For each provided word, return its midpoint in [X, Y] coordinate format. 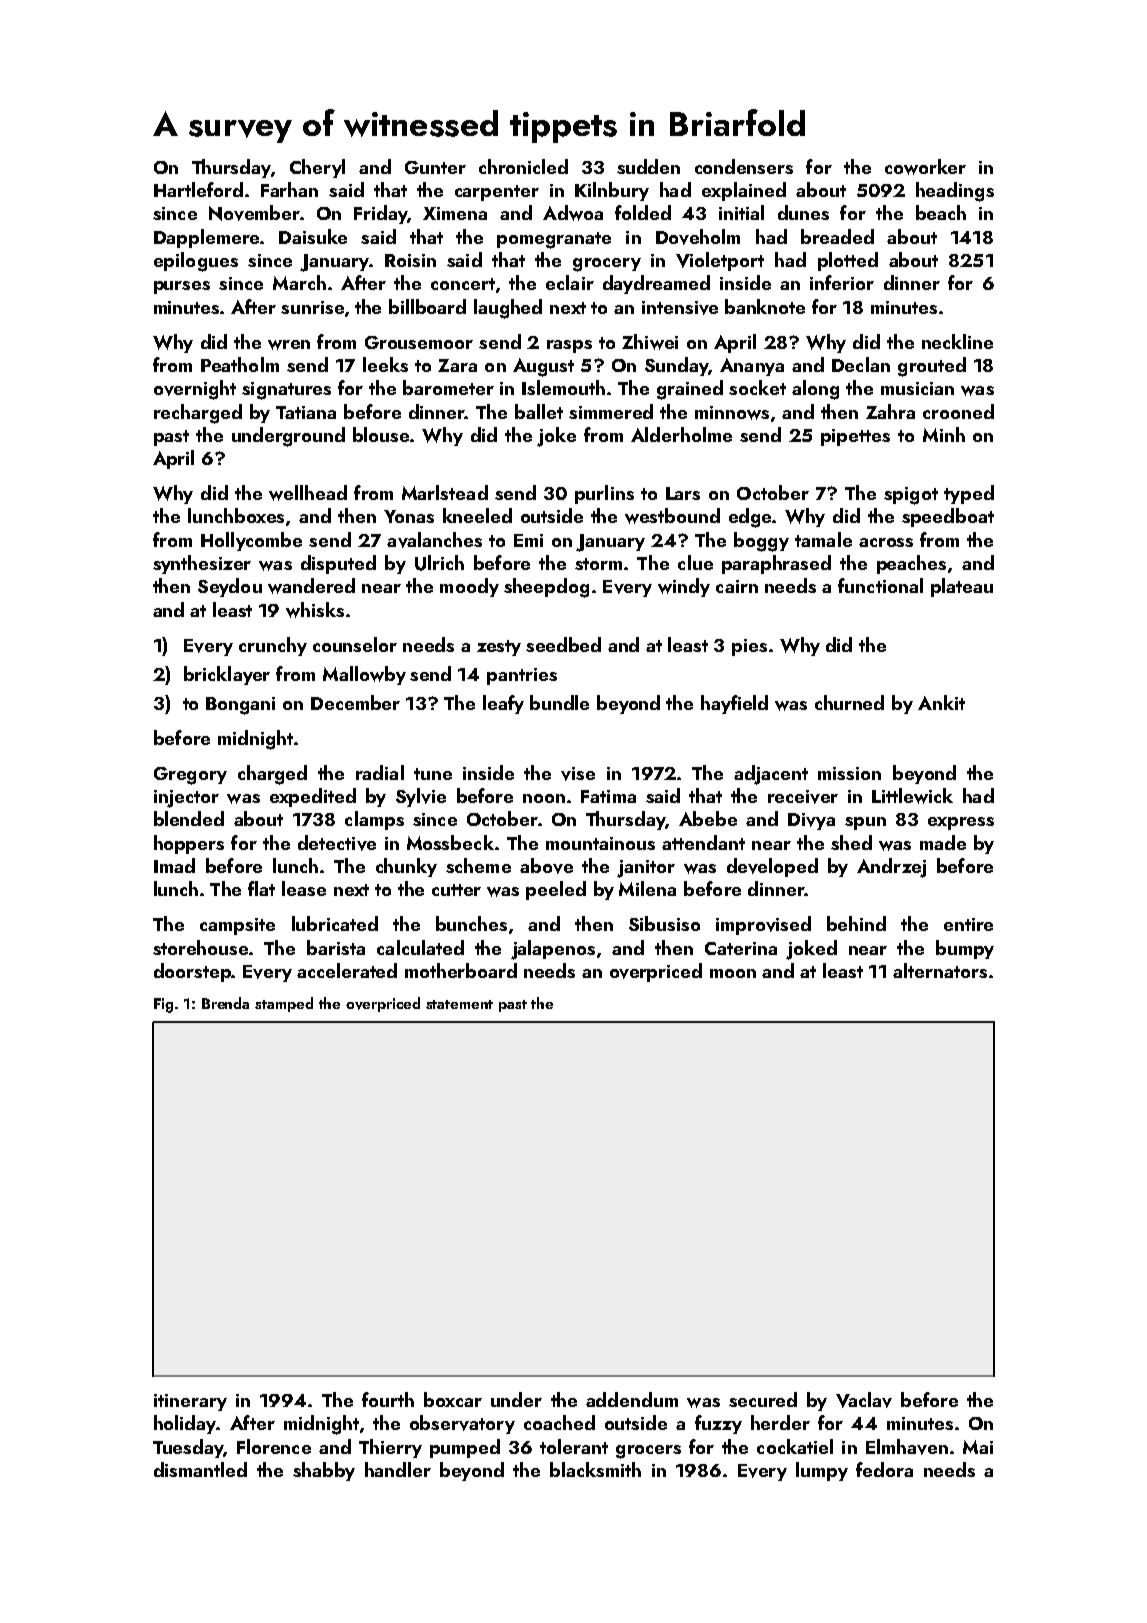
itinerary [190, 1402]
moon [733, 973]
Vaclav [864, 1400]
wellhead [308, 493]
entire [968, 924]
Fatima [608, 796]
